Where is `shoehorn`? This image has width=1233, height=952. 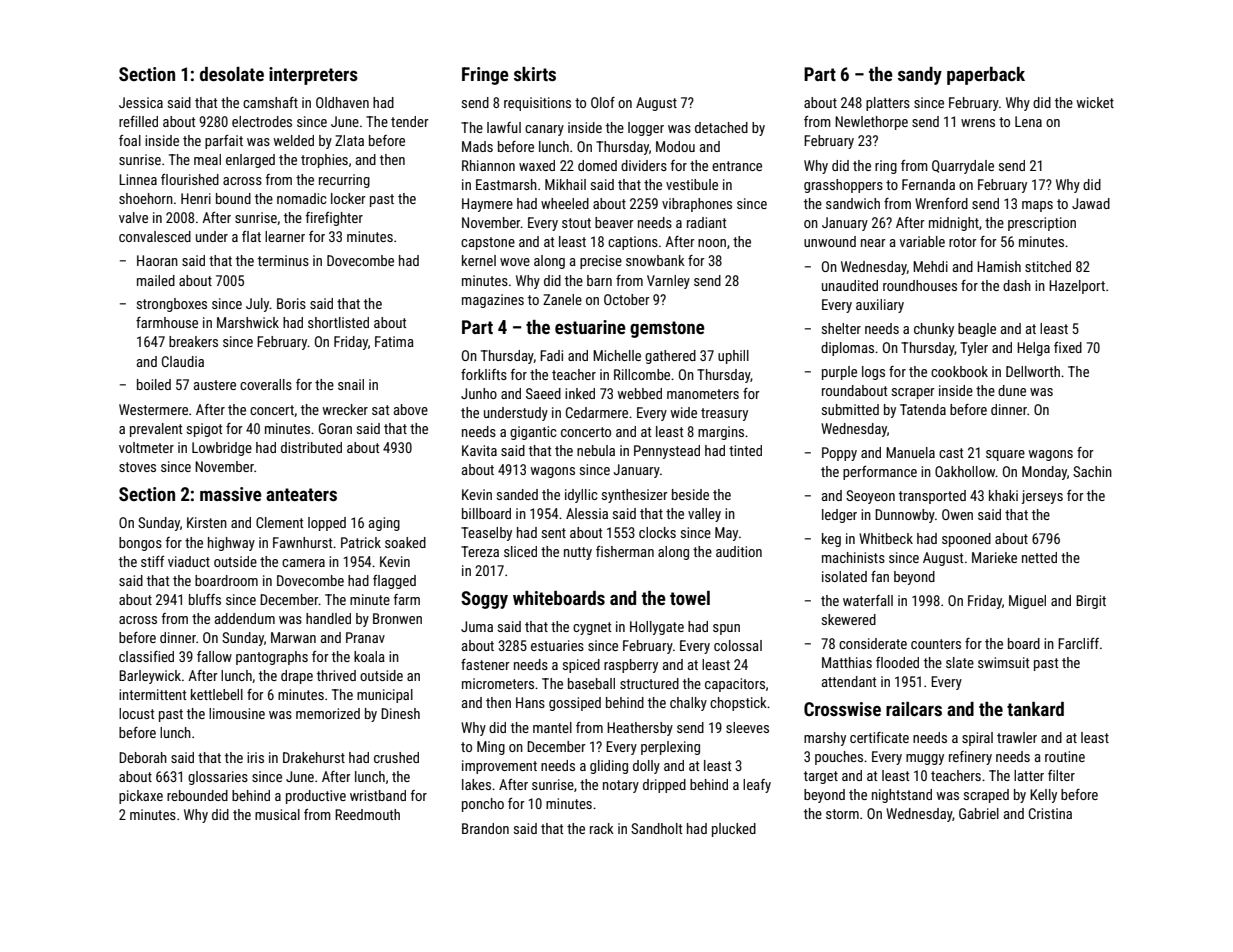
shoehorn is located at coordinates (146, 198).
